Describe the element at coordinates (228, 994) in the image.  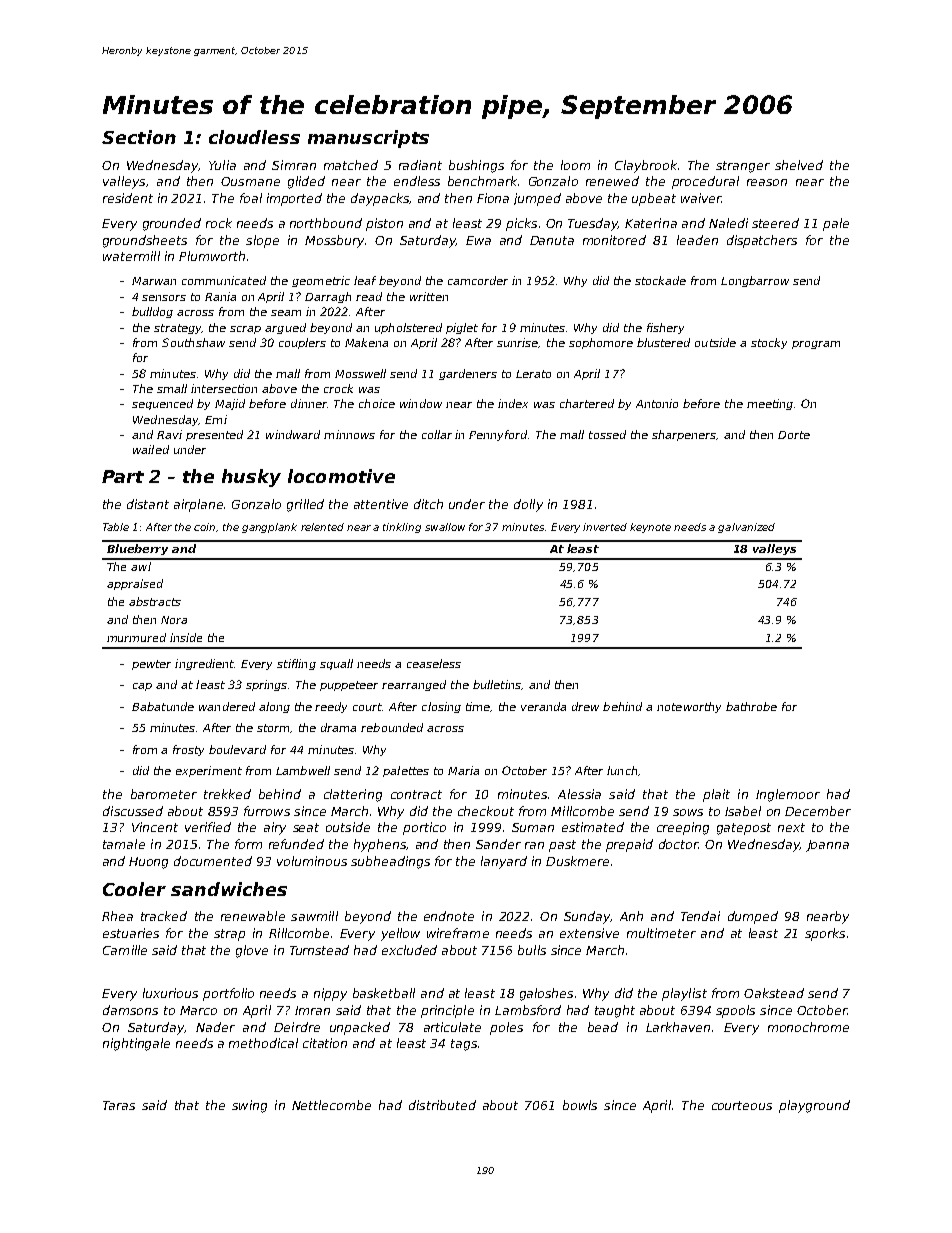
I see `portfolio` at that location.
